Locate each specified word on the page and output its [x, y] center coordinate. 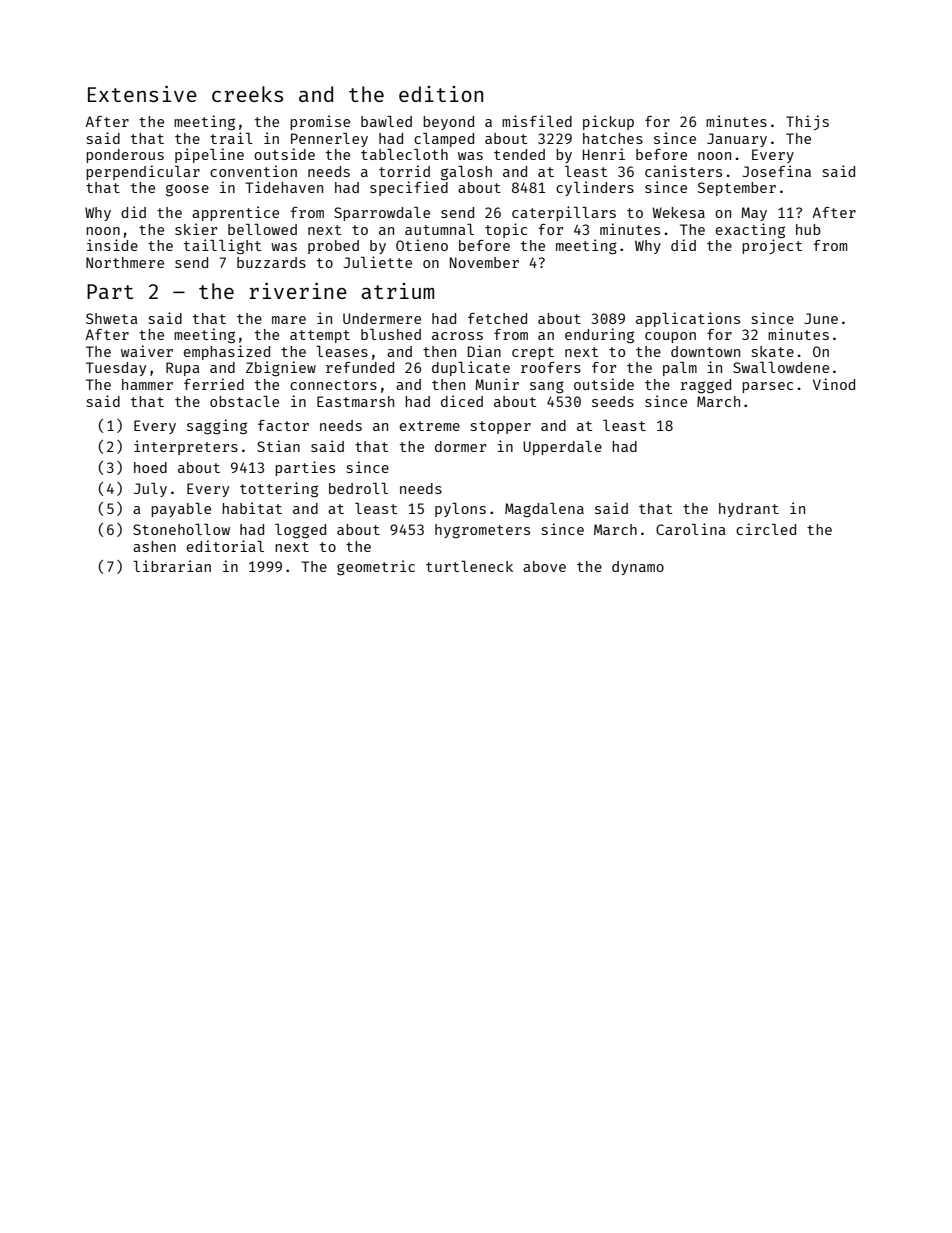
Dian [484, 351]
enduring [599, 335]
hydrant [749, 510]
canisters [683, 171]
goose [187, 190]
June [821, 318]
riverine [298, 291]
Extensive [142, 94]
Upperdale [562, 448]
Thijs [807, 122]
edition [441, 94]
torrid [404, 171]
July [150, 490]
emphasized [227, 352]
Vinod [834, 384]
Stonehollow [181, 529]
